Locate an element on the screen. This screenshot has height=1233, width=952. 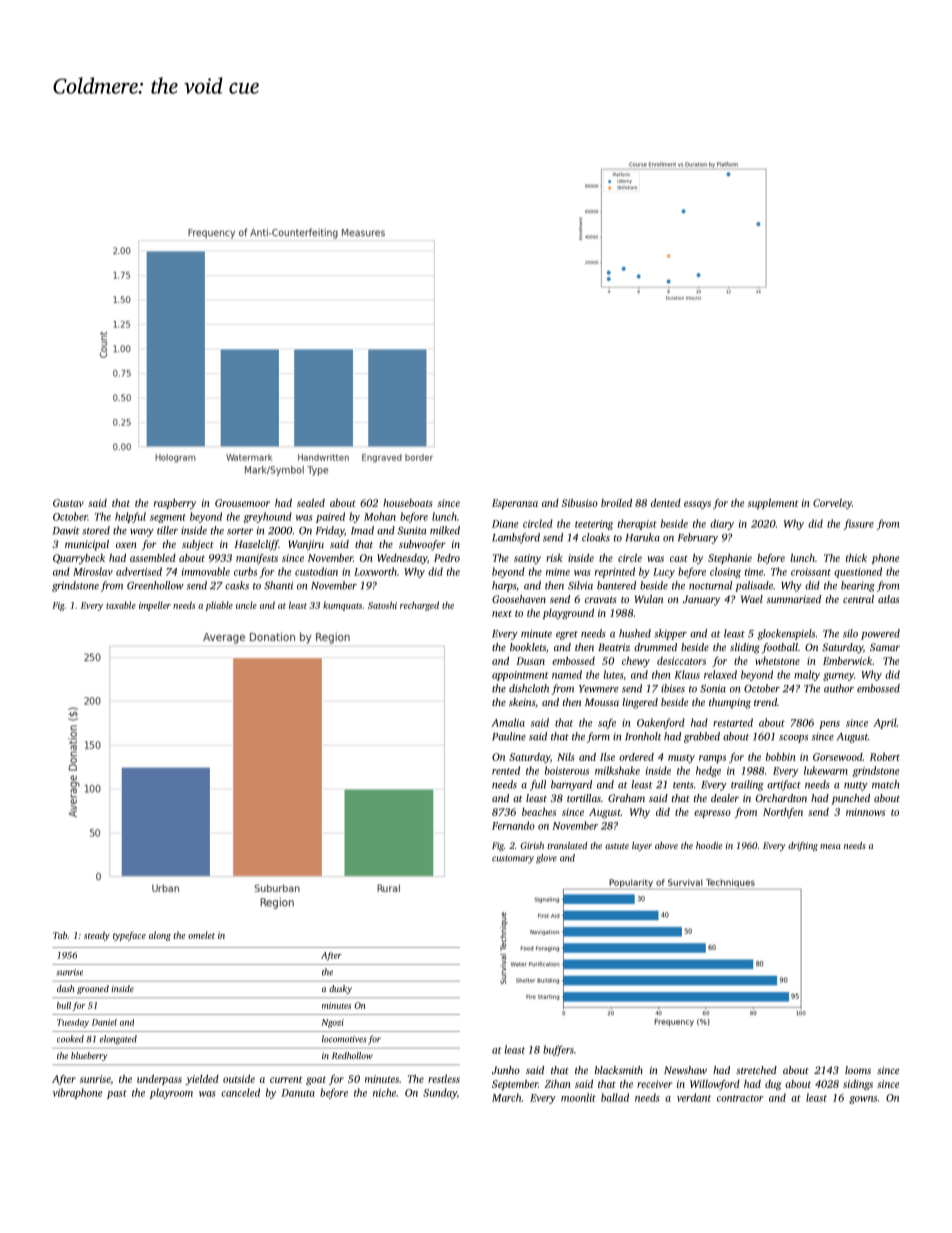
dusky is located at coordinates (340, 989).
